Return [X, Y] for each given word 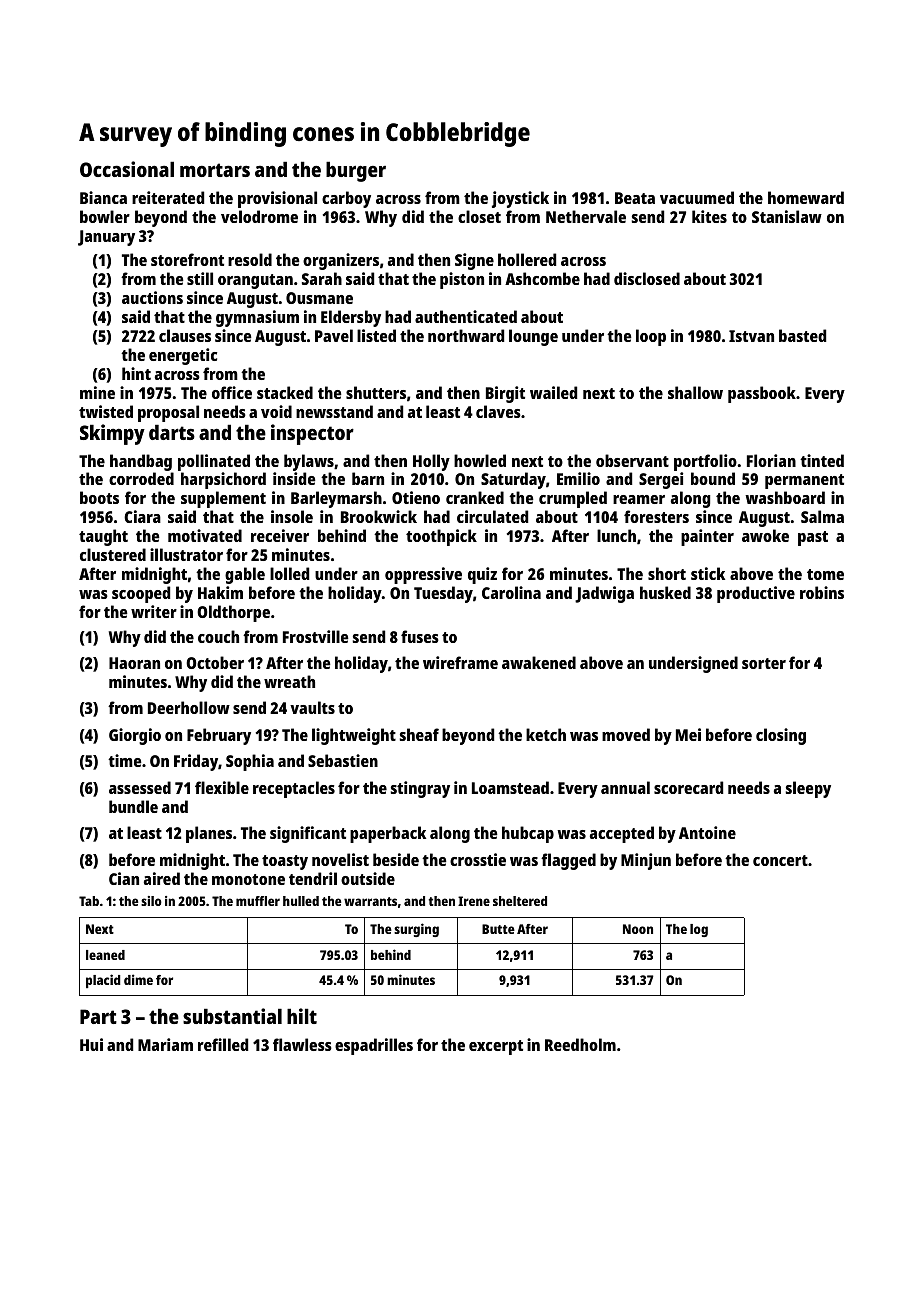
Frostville [316, 636]
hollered [527, 259]
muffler [258, 901]
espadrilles [374, 1046]
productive [756, 594]
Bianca [103, 197]
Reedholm [580, 1044]
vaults [312, 707]
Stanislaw [787, 216]
